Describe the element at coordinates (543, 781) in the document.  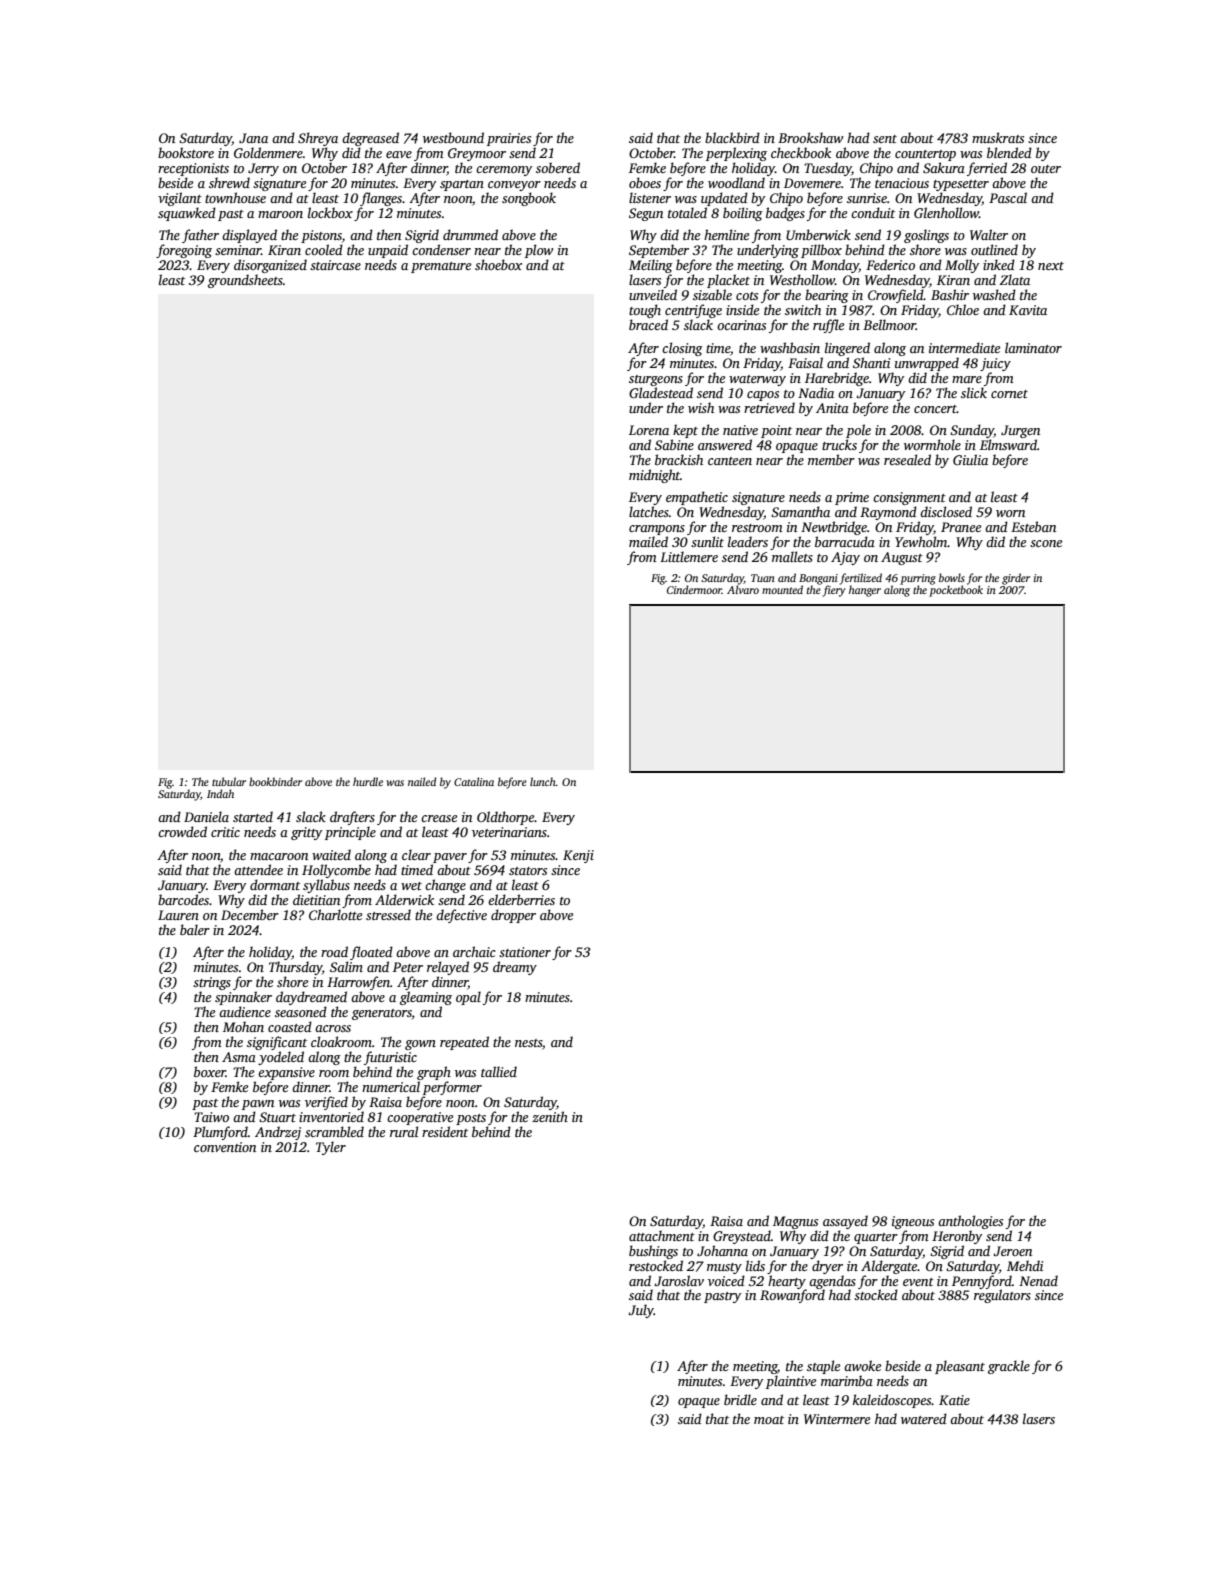
I see `lunch` at that location.
